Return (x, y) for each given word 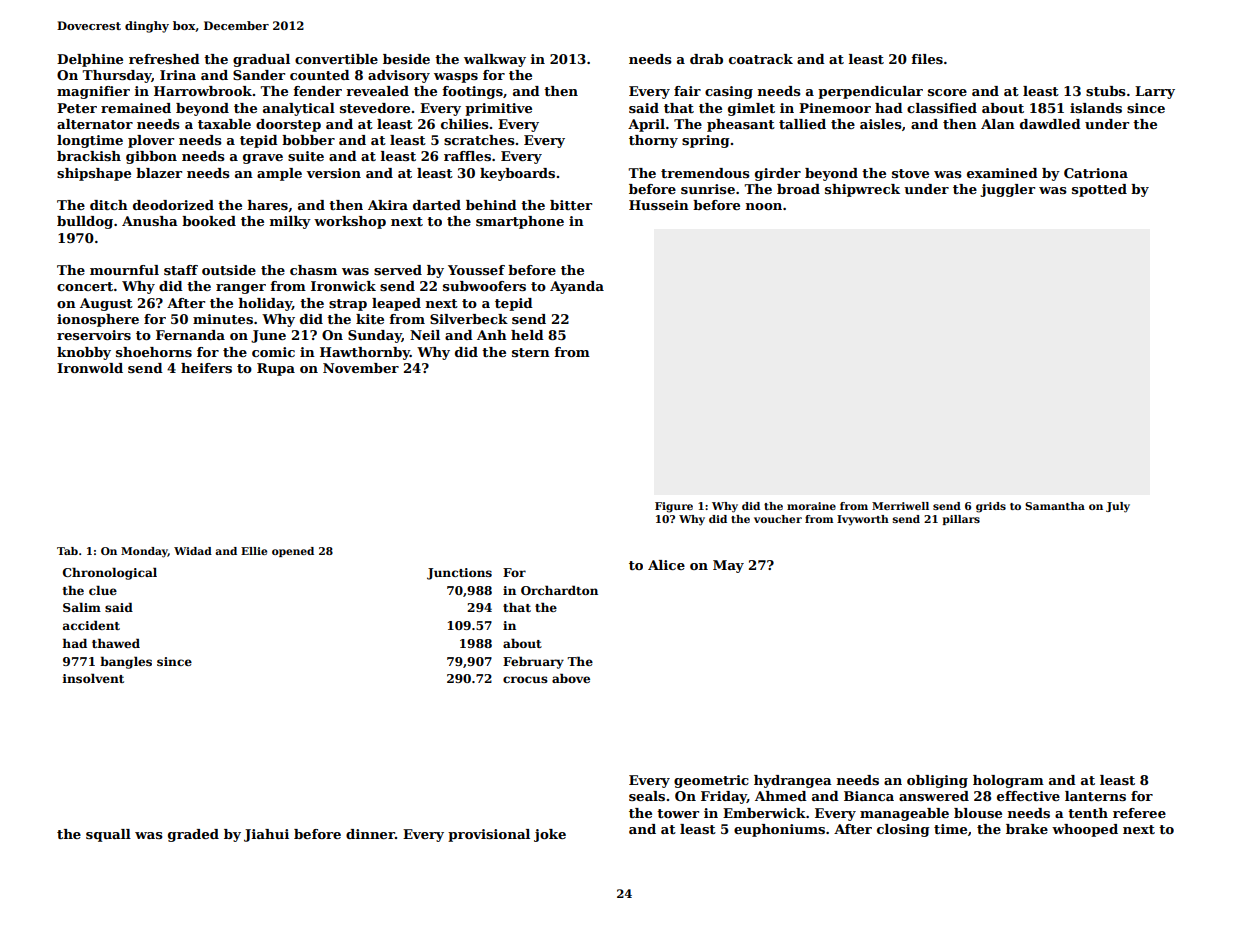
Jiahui (266, 835)
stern (531, 352)
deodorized (173, 205)
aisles (881, 124)
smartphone (520, 222)
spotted (1099, 190)
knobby (84, 353)
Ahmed (781, 796)
